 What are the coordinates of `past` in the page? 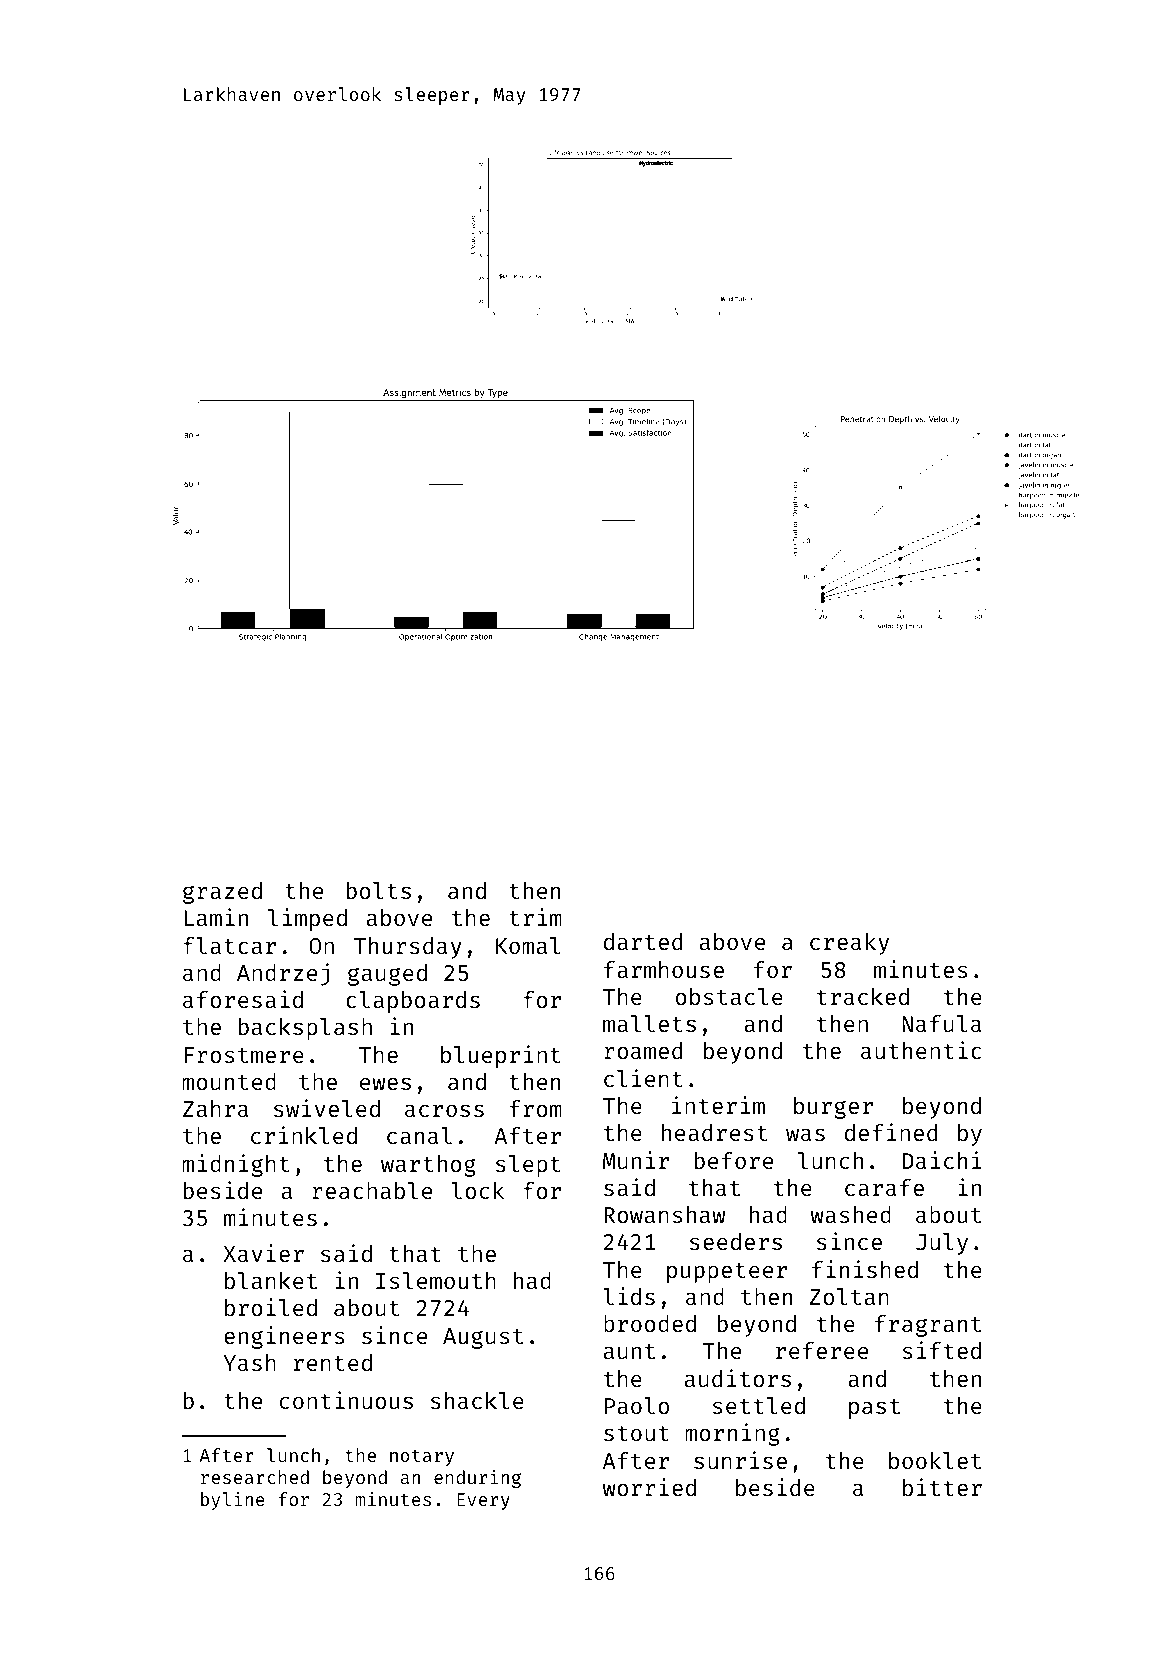 It's located at (874, 1409).
